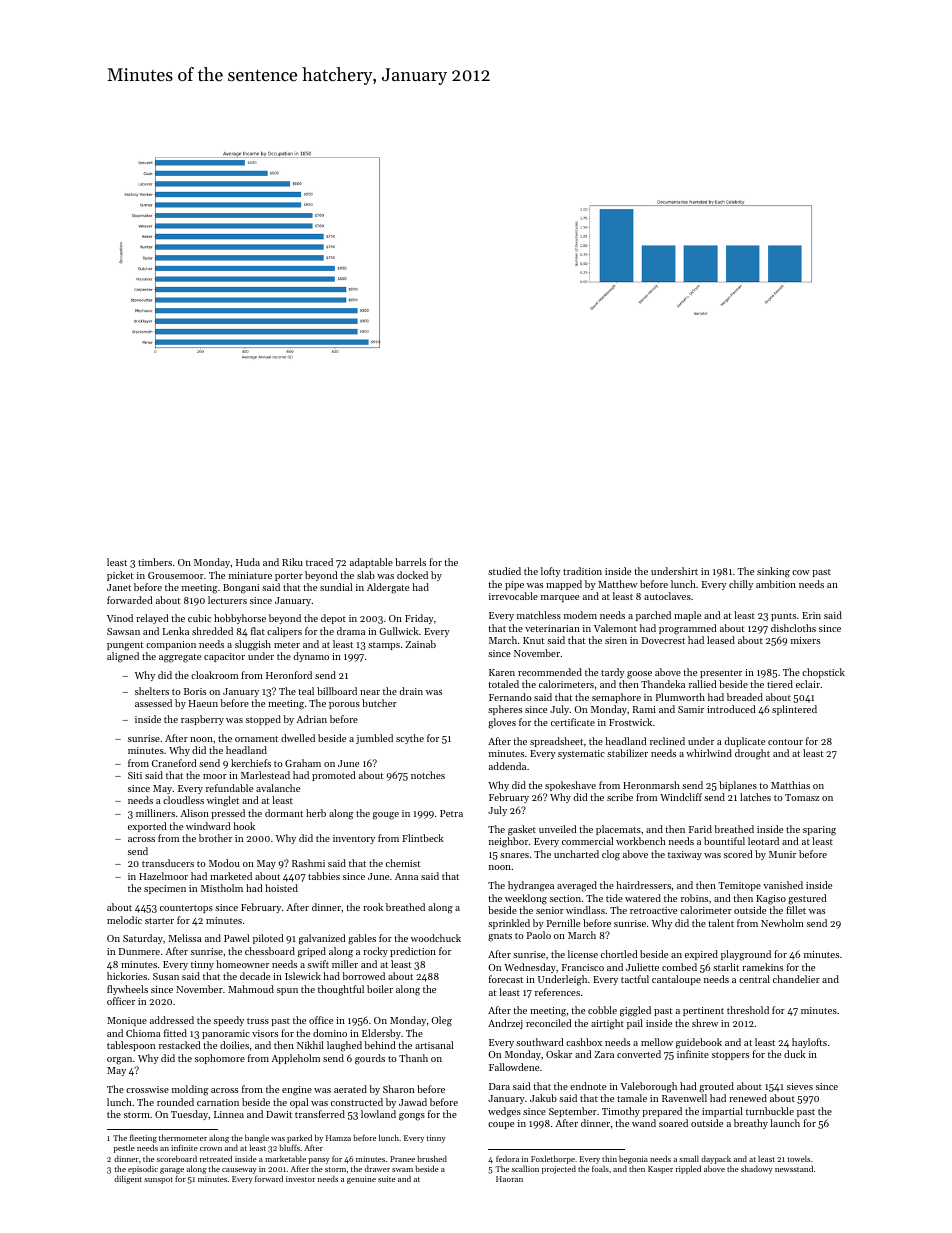 Image resolution: width=952 pixels, height=1233 pixels. I want to click on investor, so click(300, 1179).
